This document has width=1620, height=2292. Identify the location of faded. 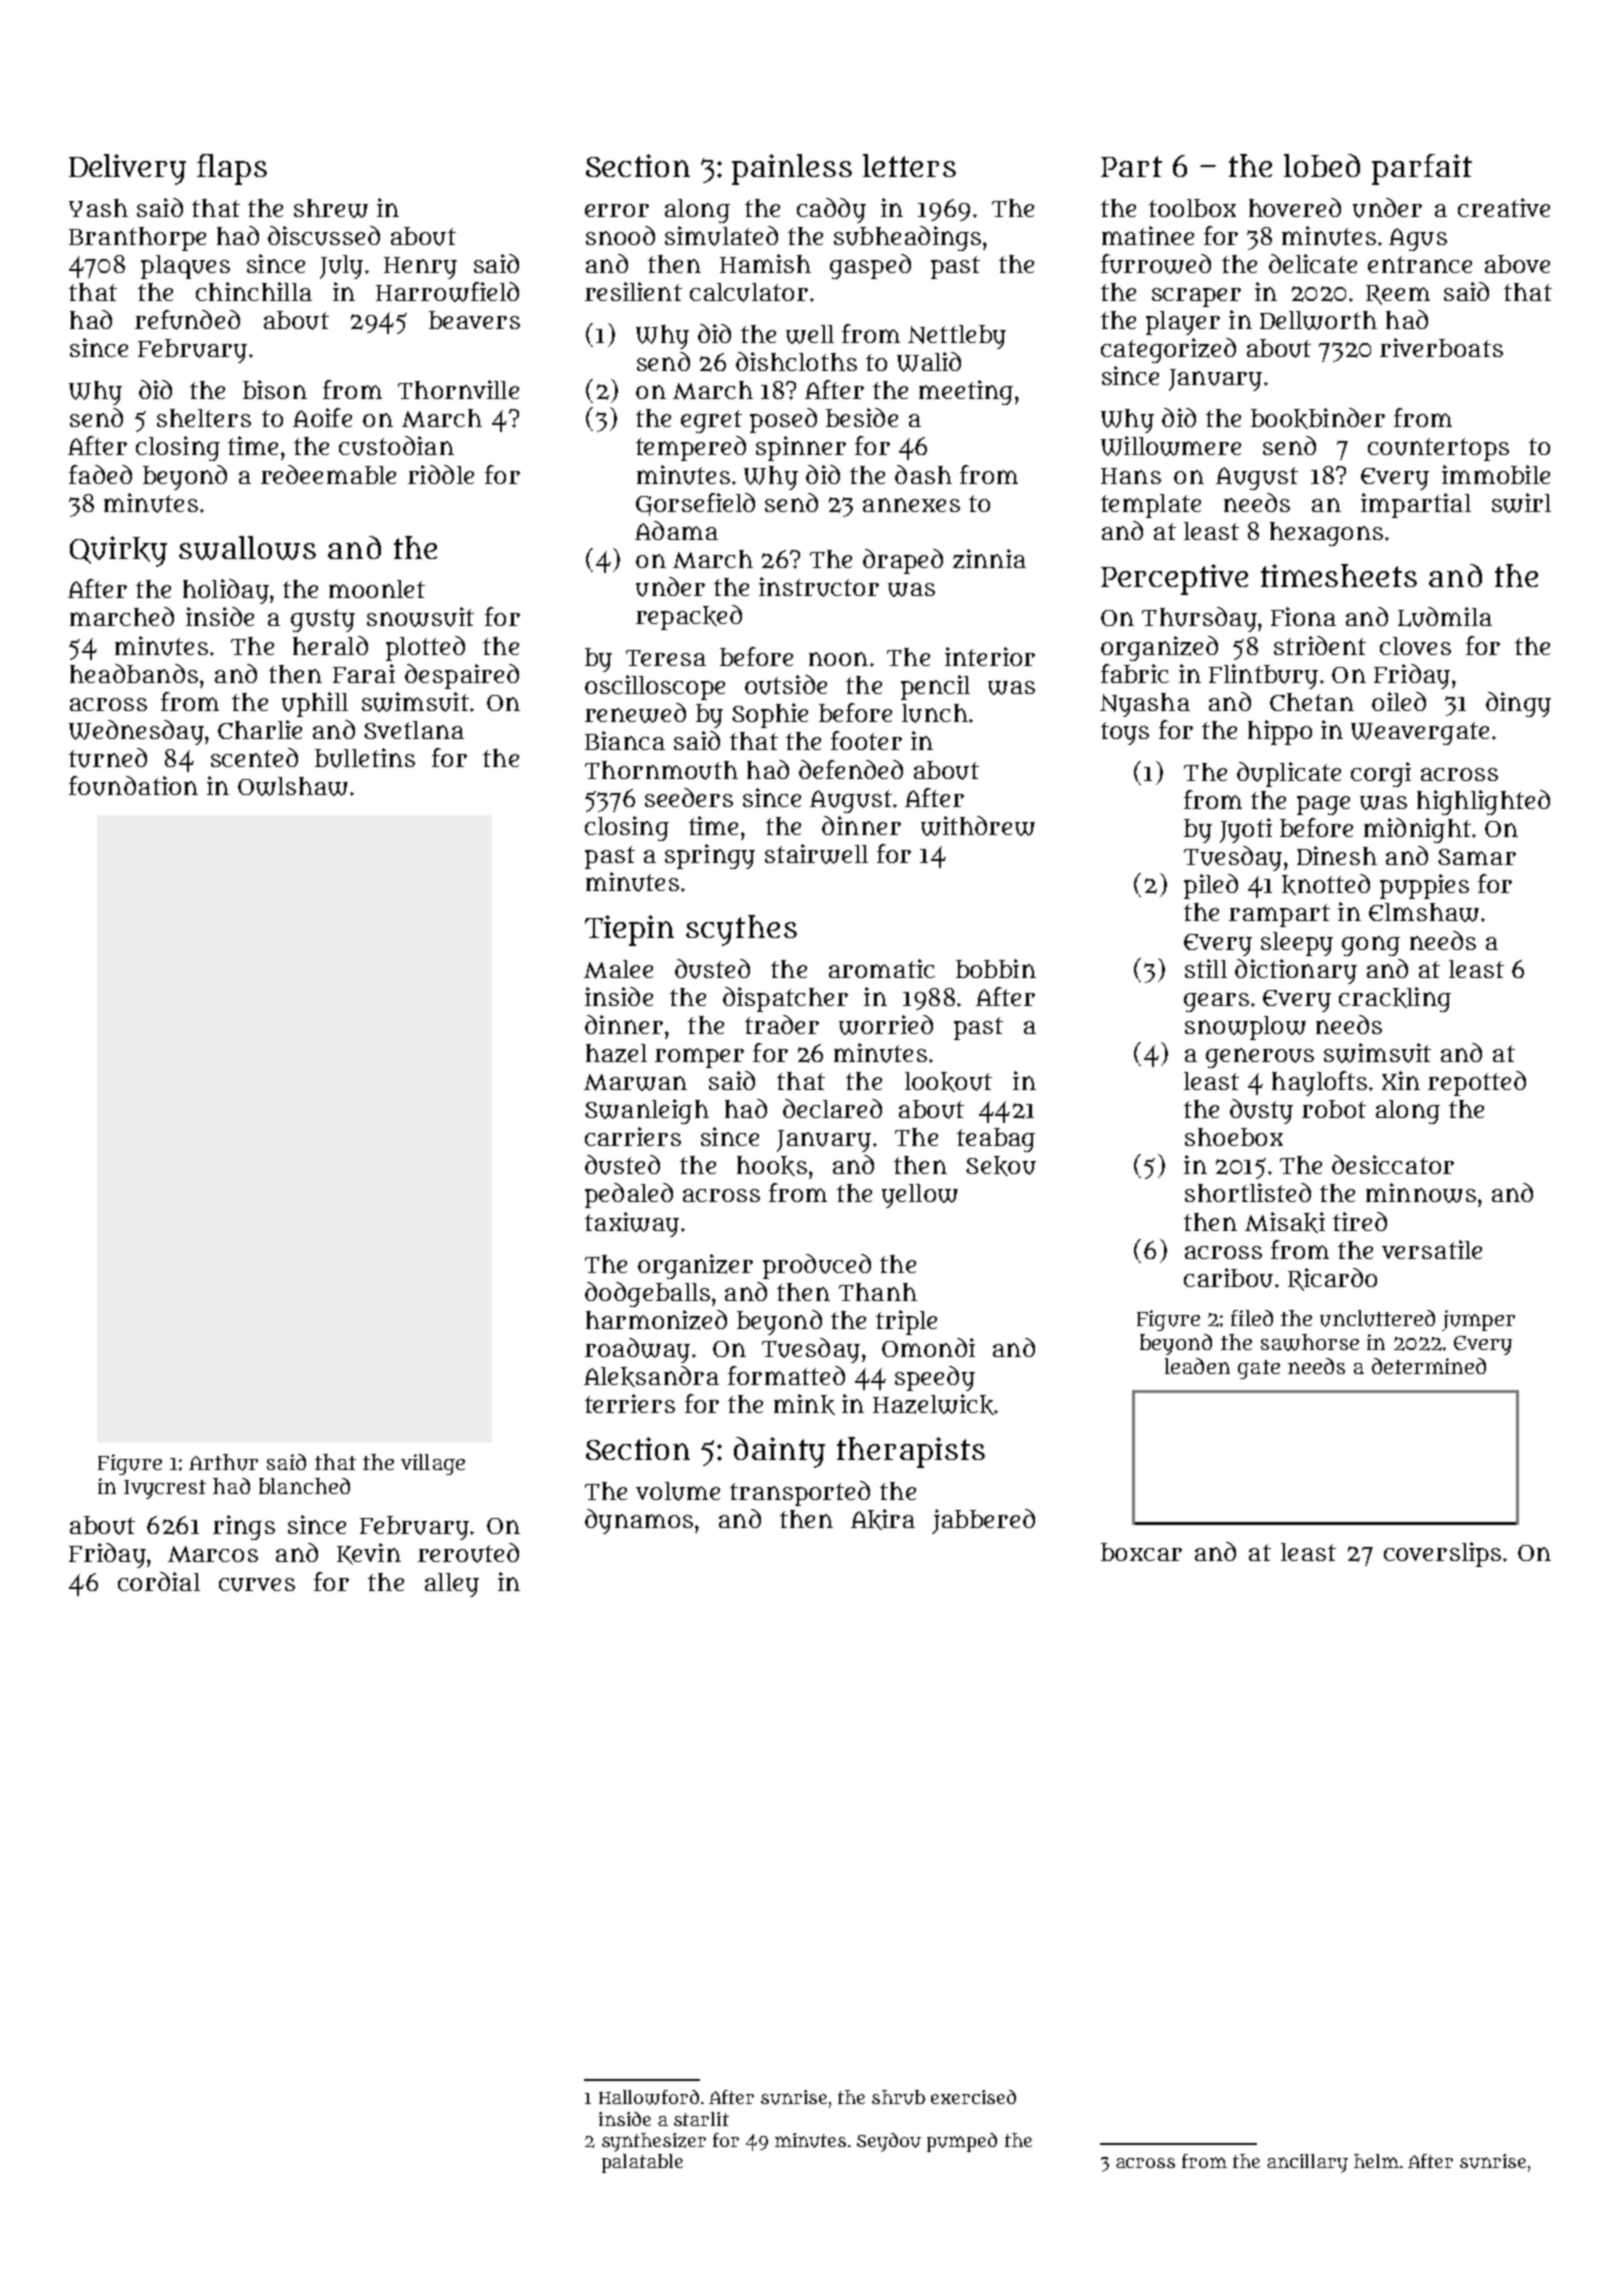
(100, 474).
